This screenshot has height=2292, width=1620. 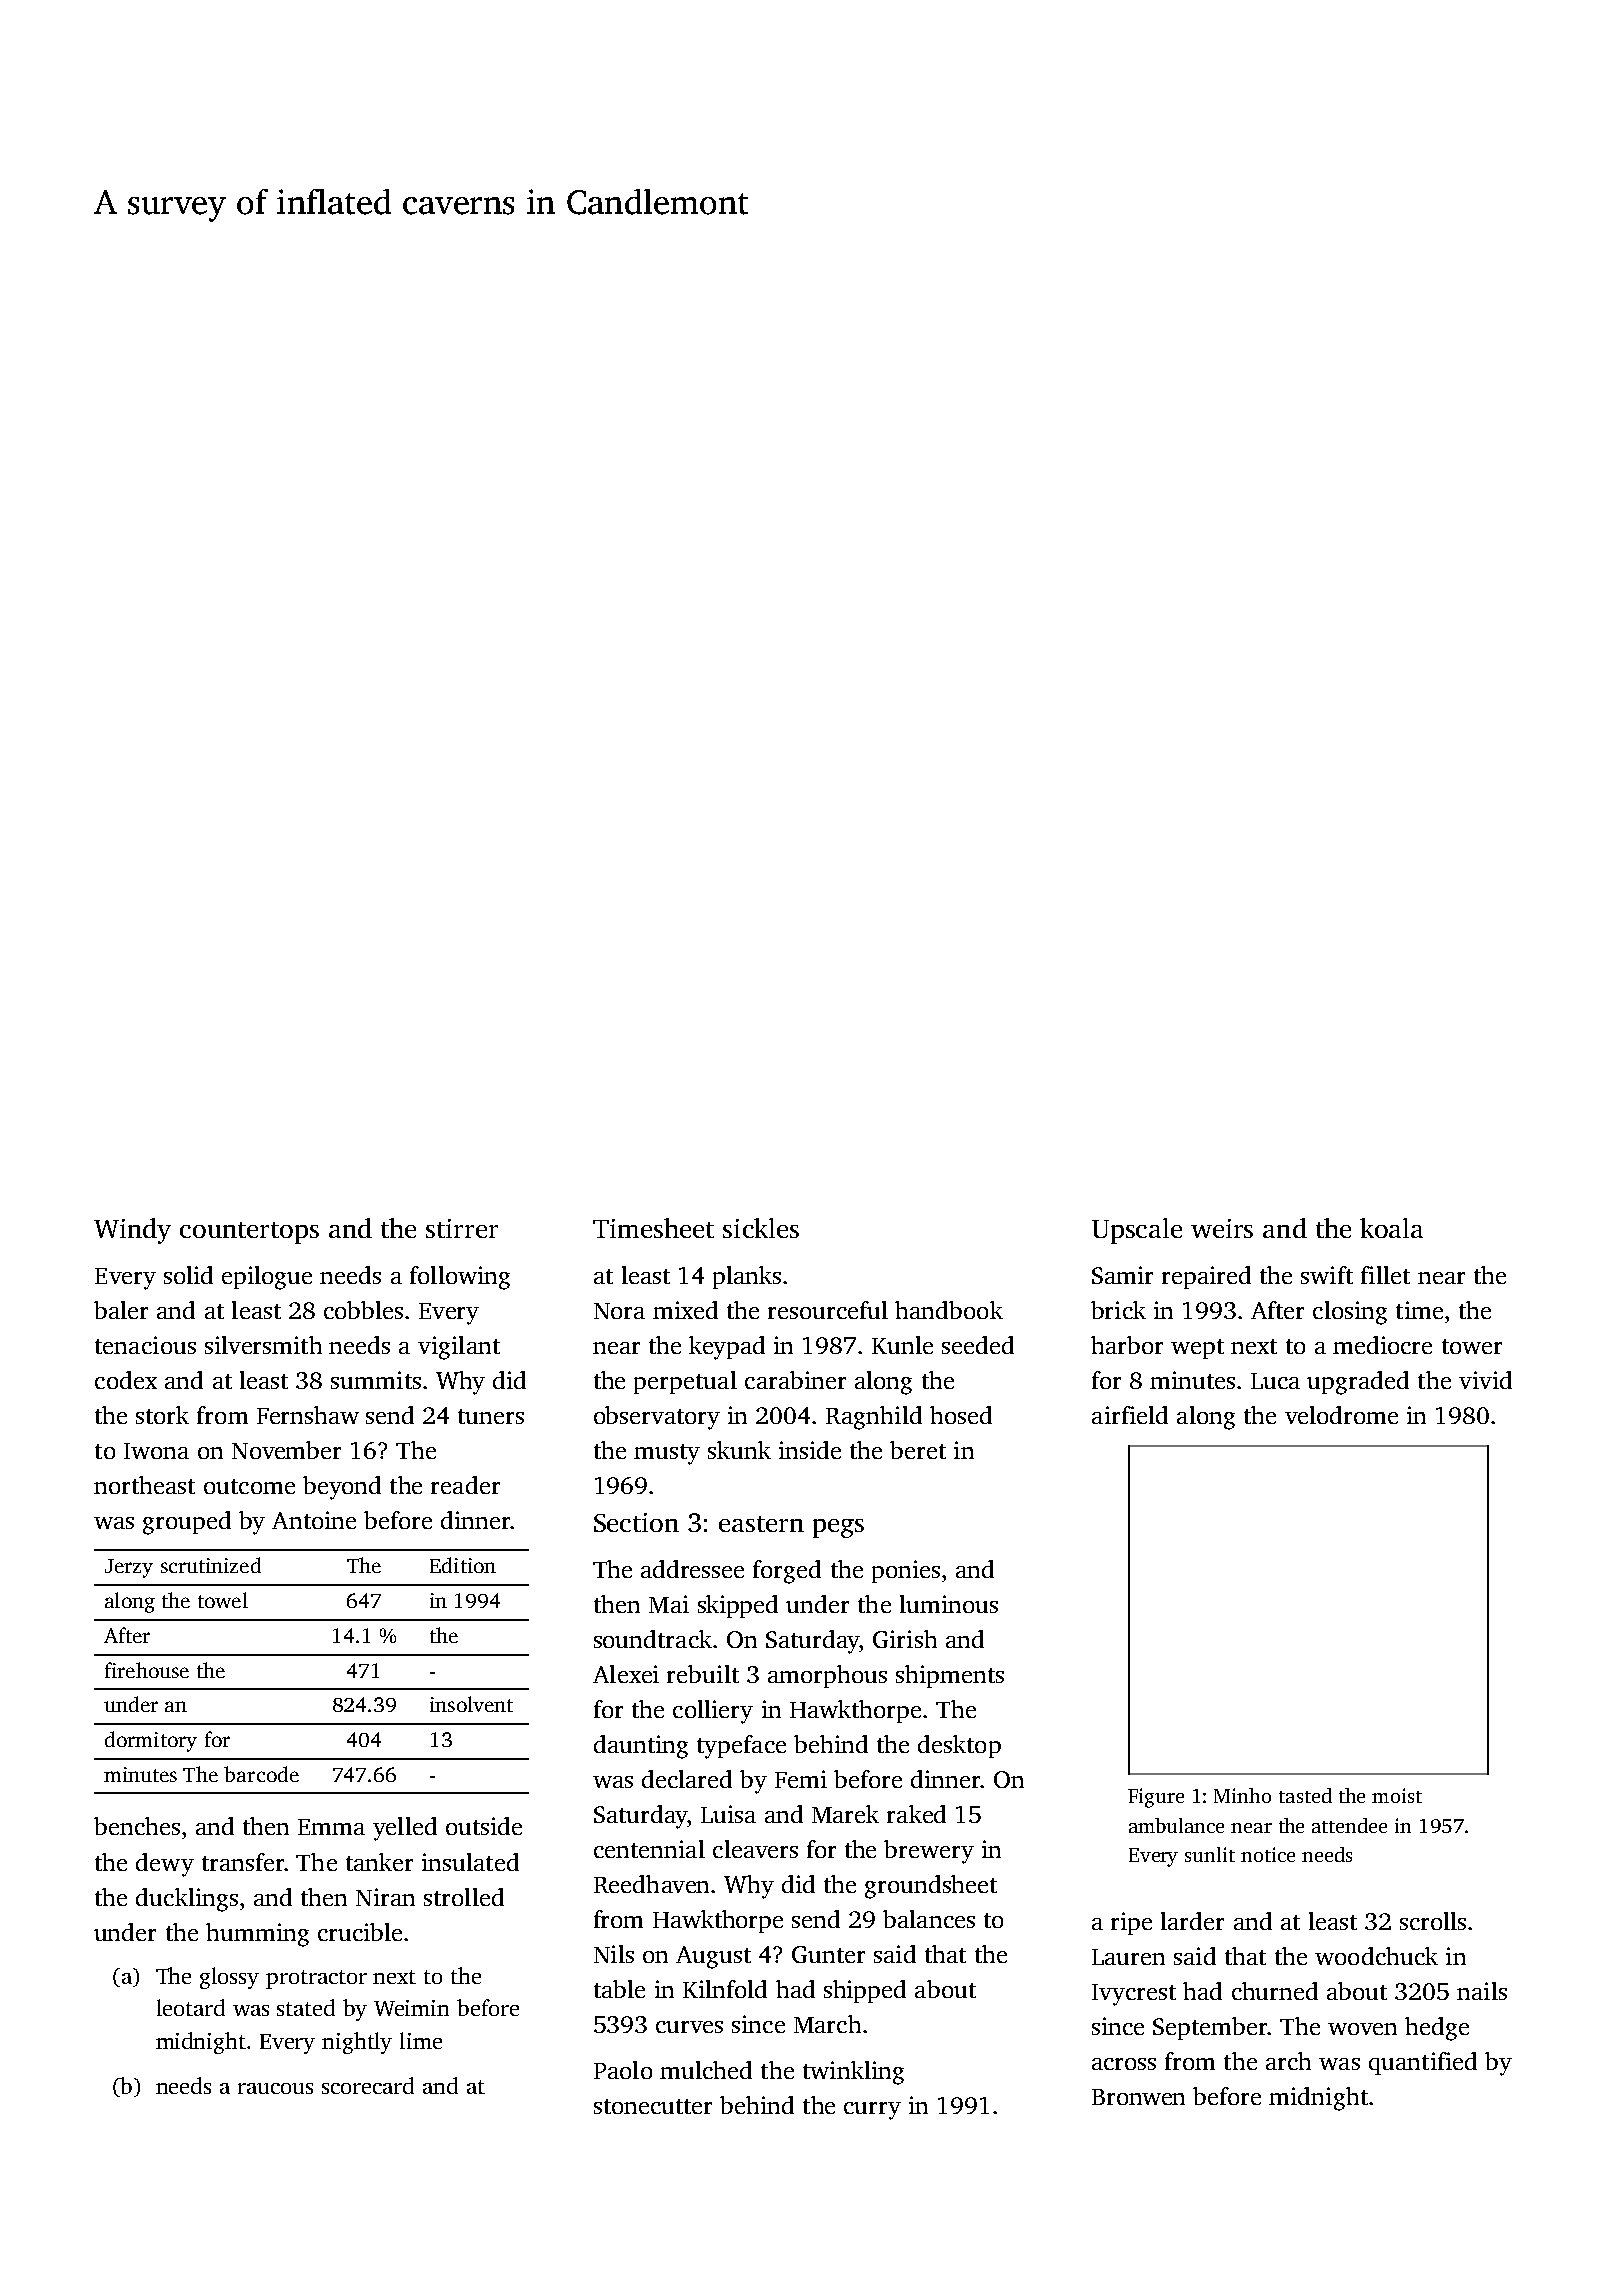 I want to click on firehouse, so click(x=147, y=1670).
